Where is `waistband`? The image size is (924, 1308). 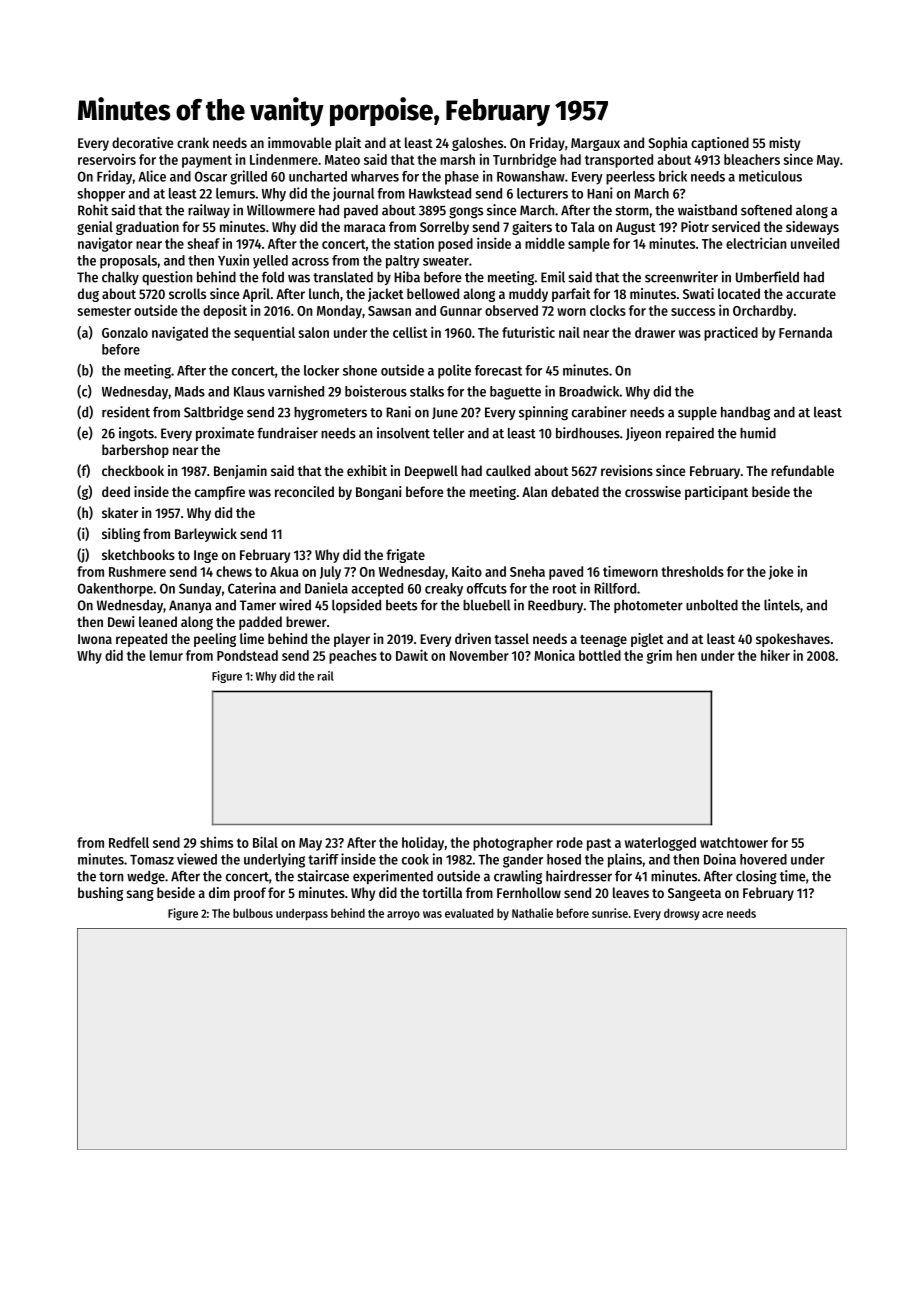
waistband is located at coordinates (707, 210).
